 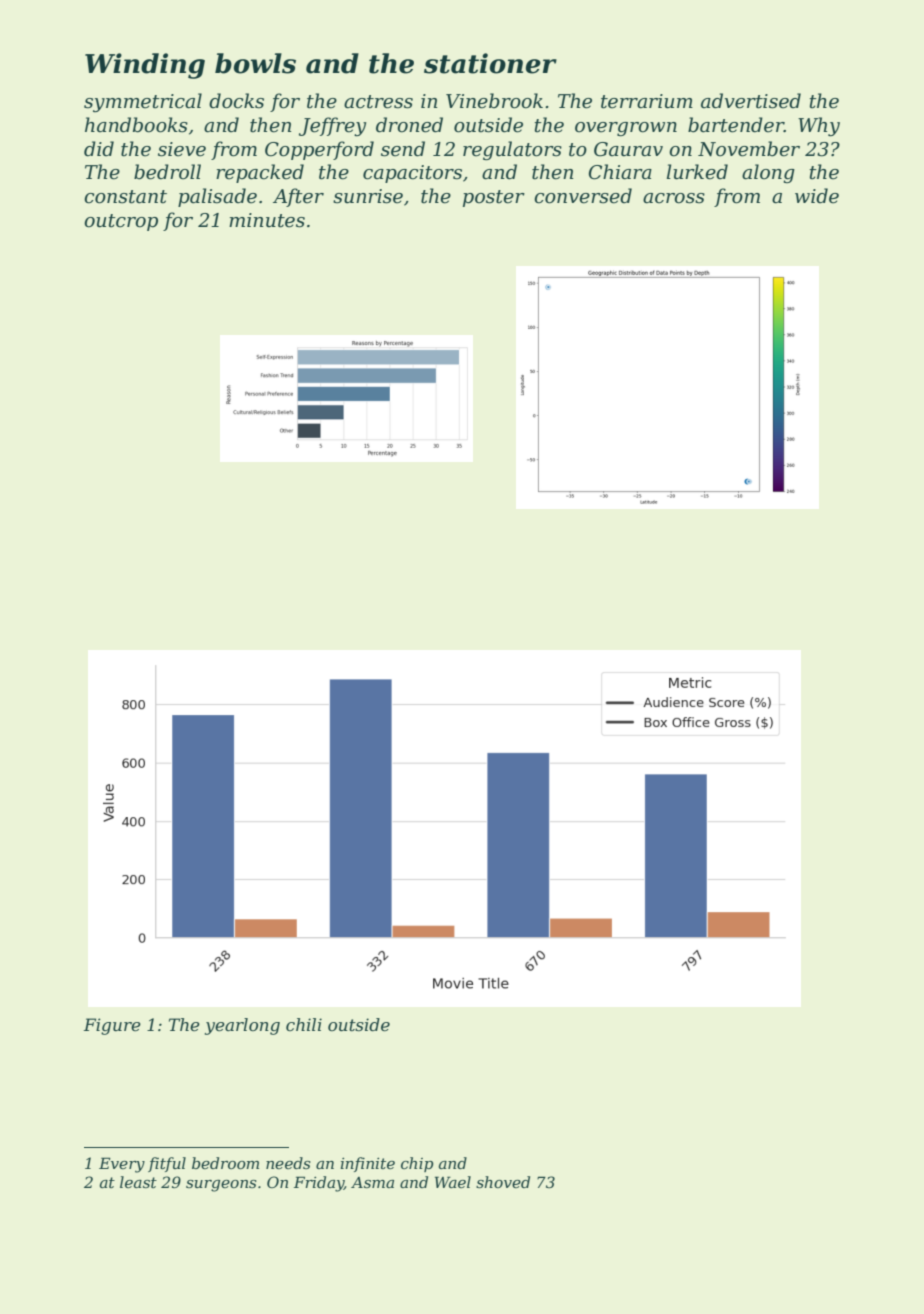 I want to click on outcrop, so click(x=121, y=222).
